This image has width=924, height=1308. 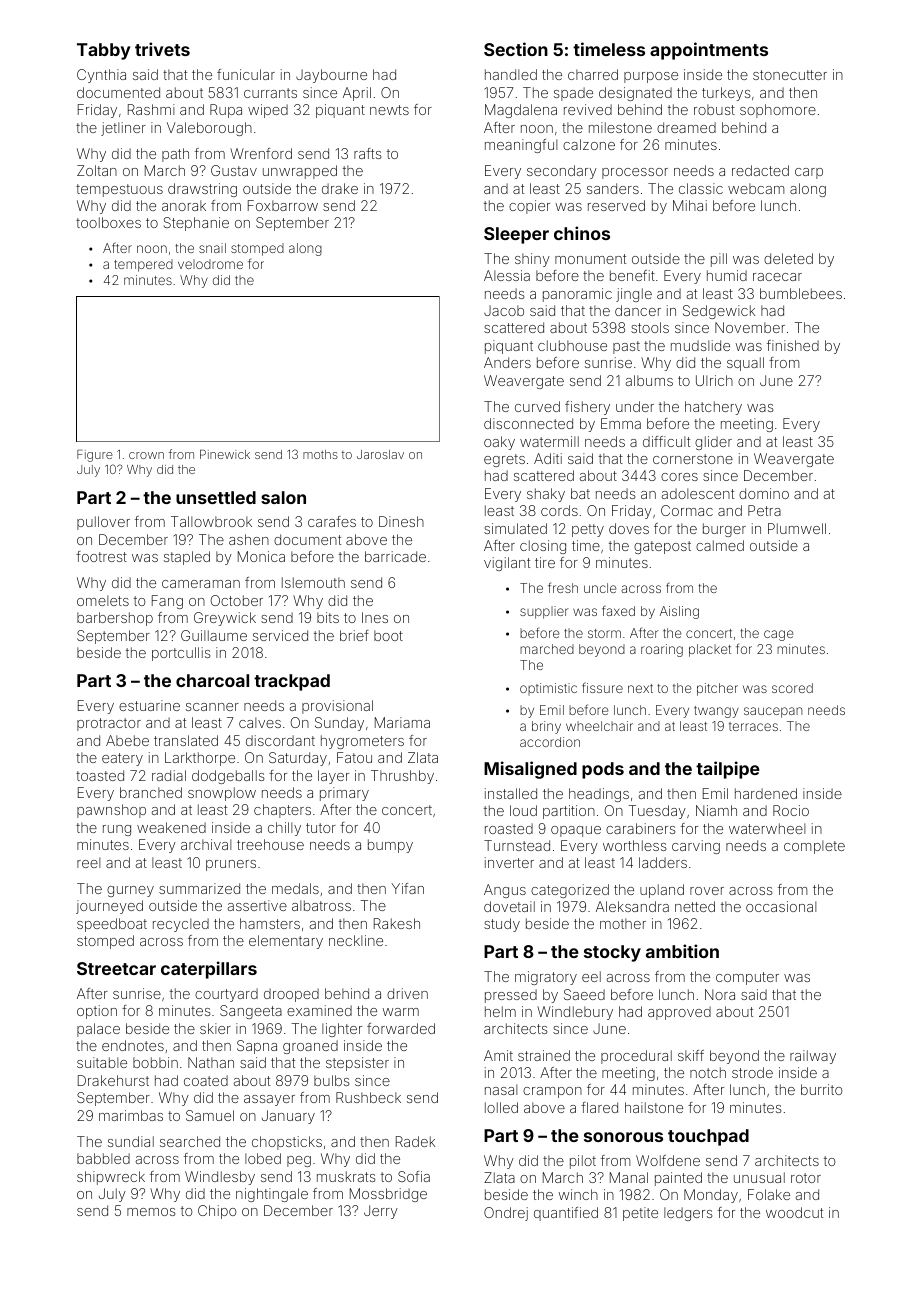 I want to click on barricade, so click(x=395, y=556).
